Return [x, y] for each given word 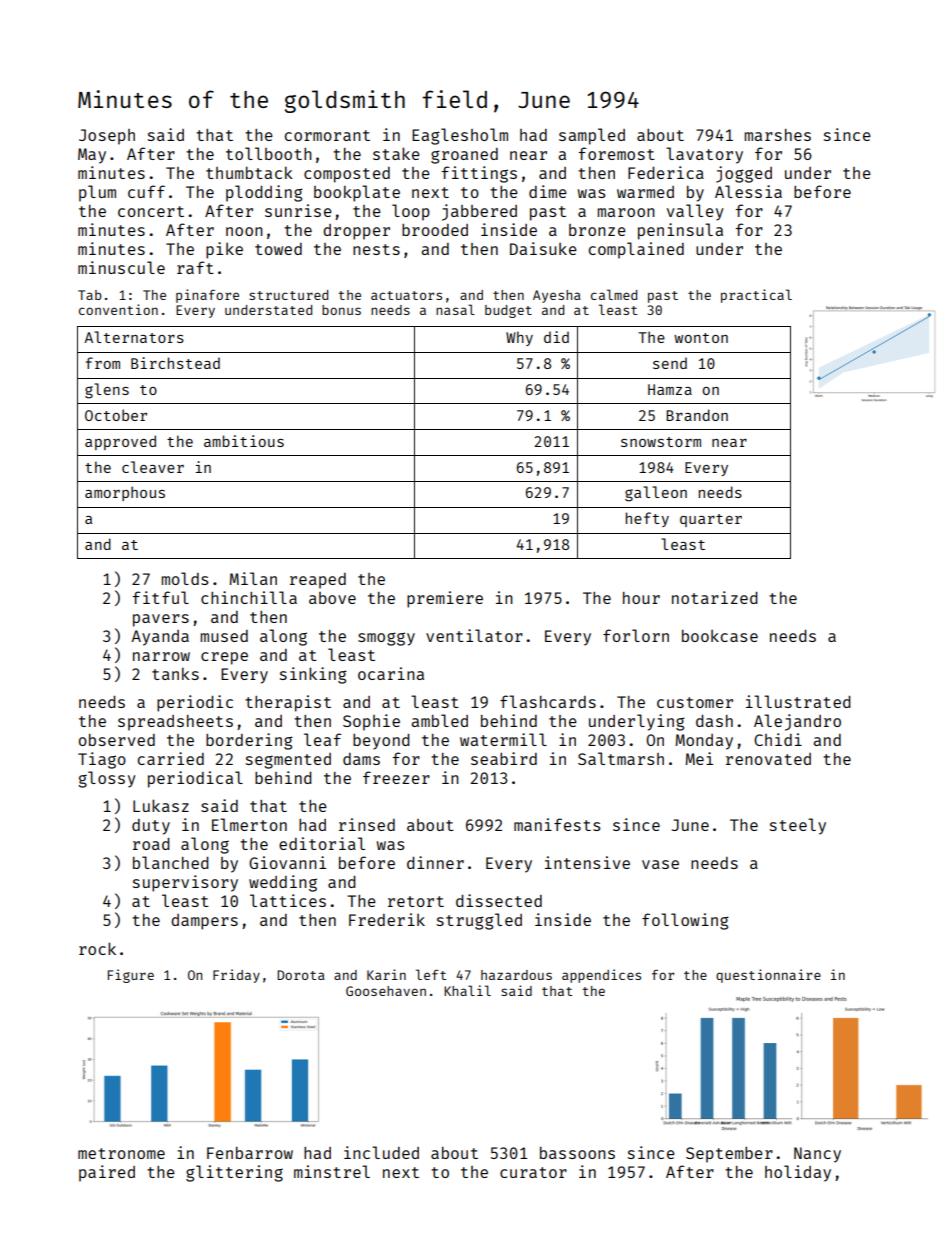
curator [533, 1172]
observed [117, 740]
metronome [121, 1153]
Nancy [817, 1155]
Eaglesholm [460, 136]
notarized [715, 597]
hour [641, 598]
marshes [777, 135]
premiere [445, 599]
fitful [161, 597]
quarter [711, 520]
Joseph [107, 137]
